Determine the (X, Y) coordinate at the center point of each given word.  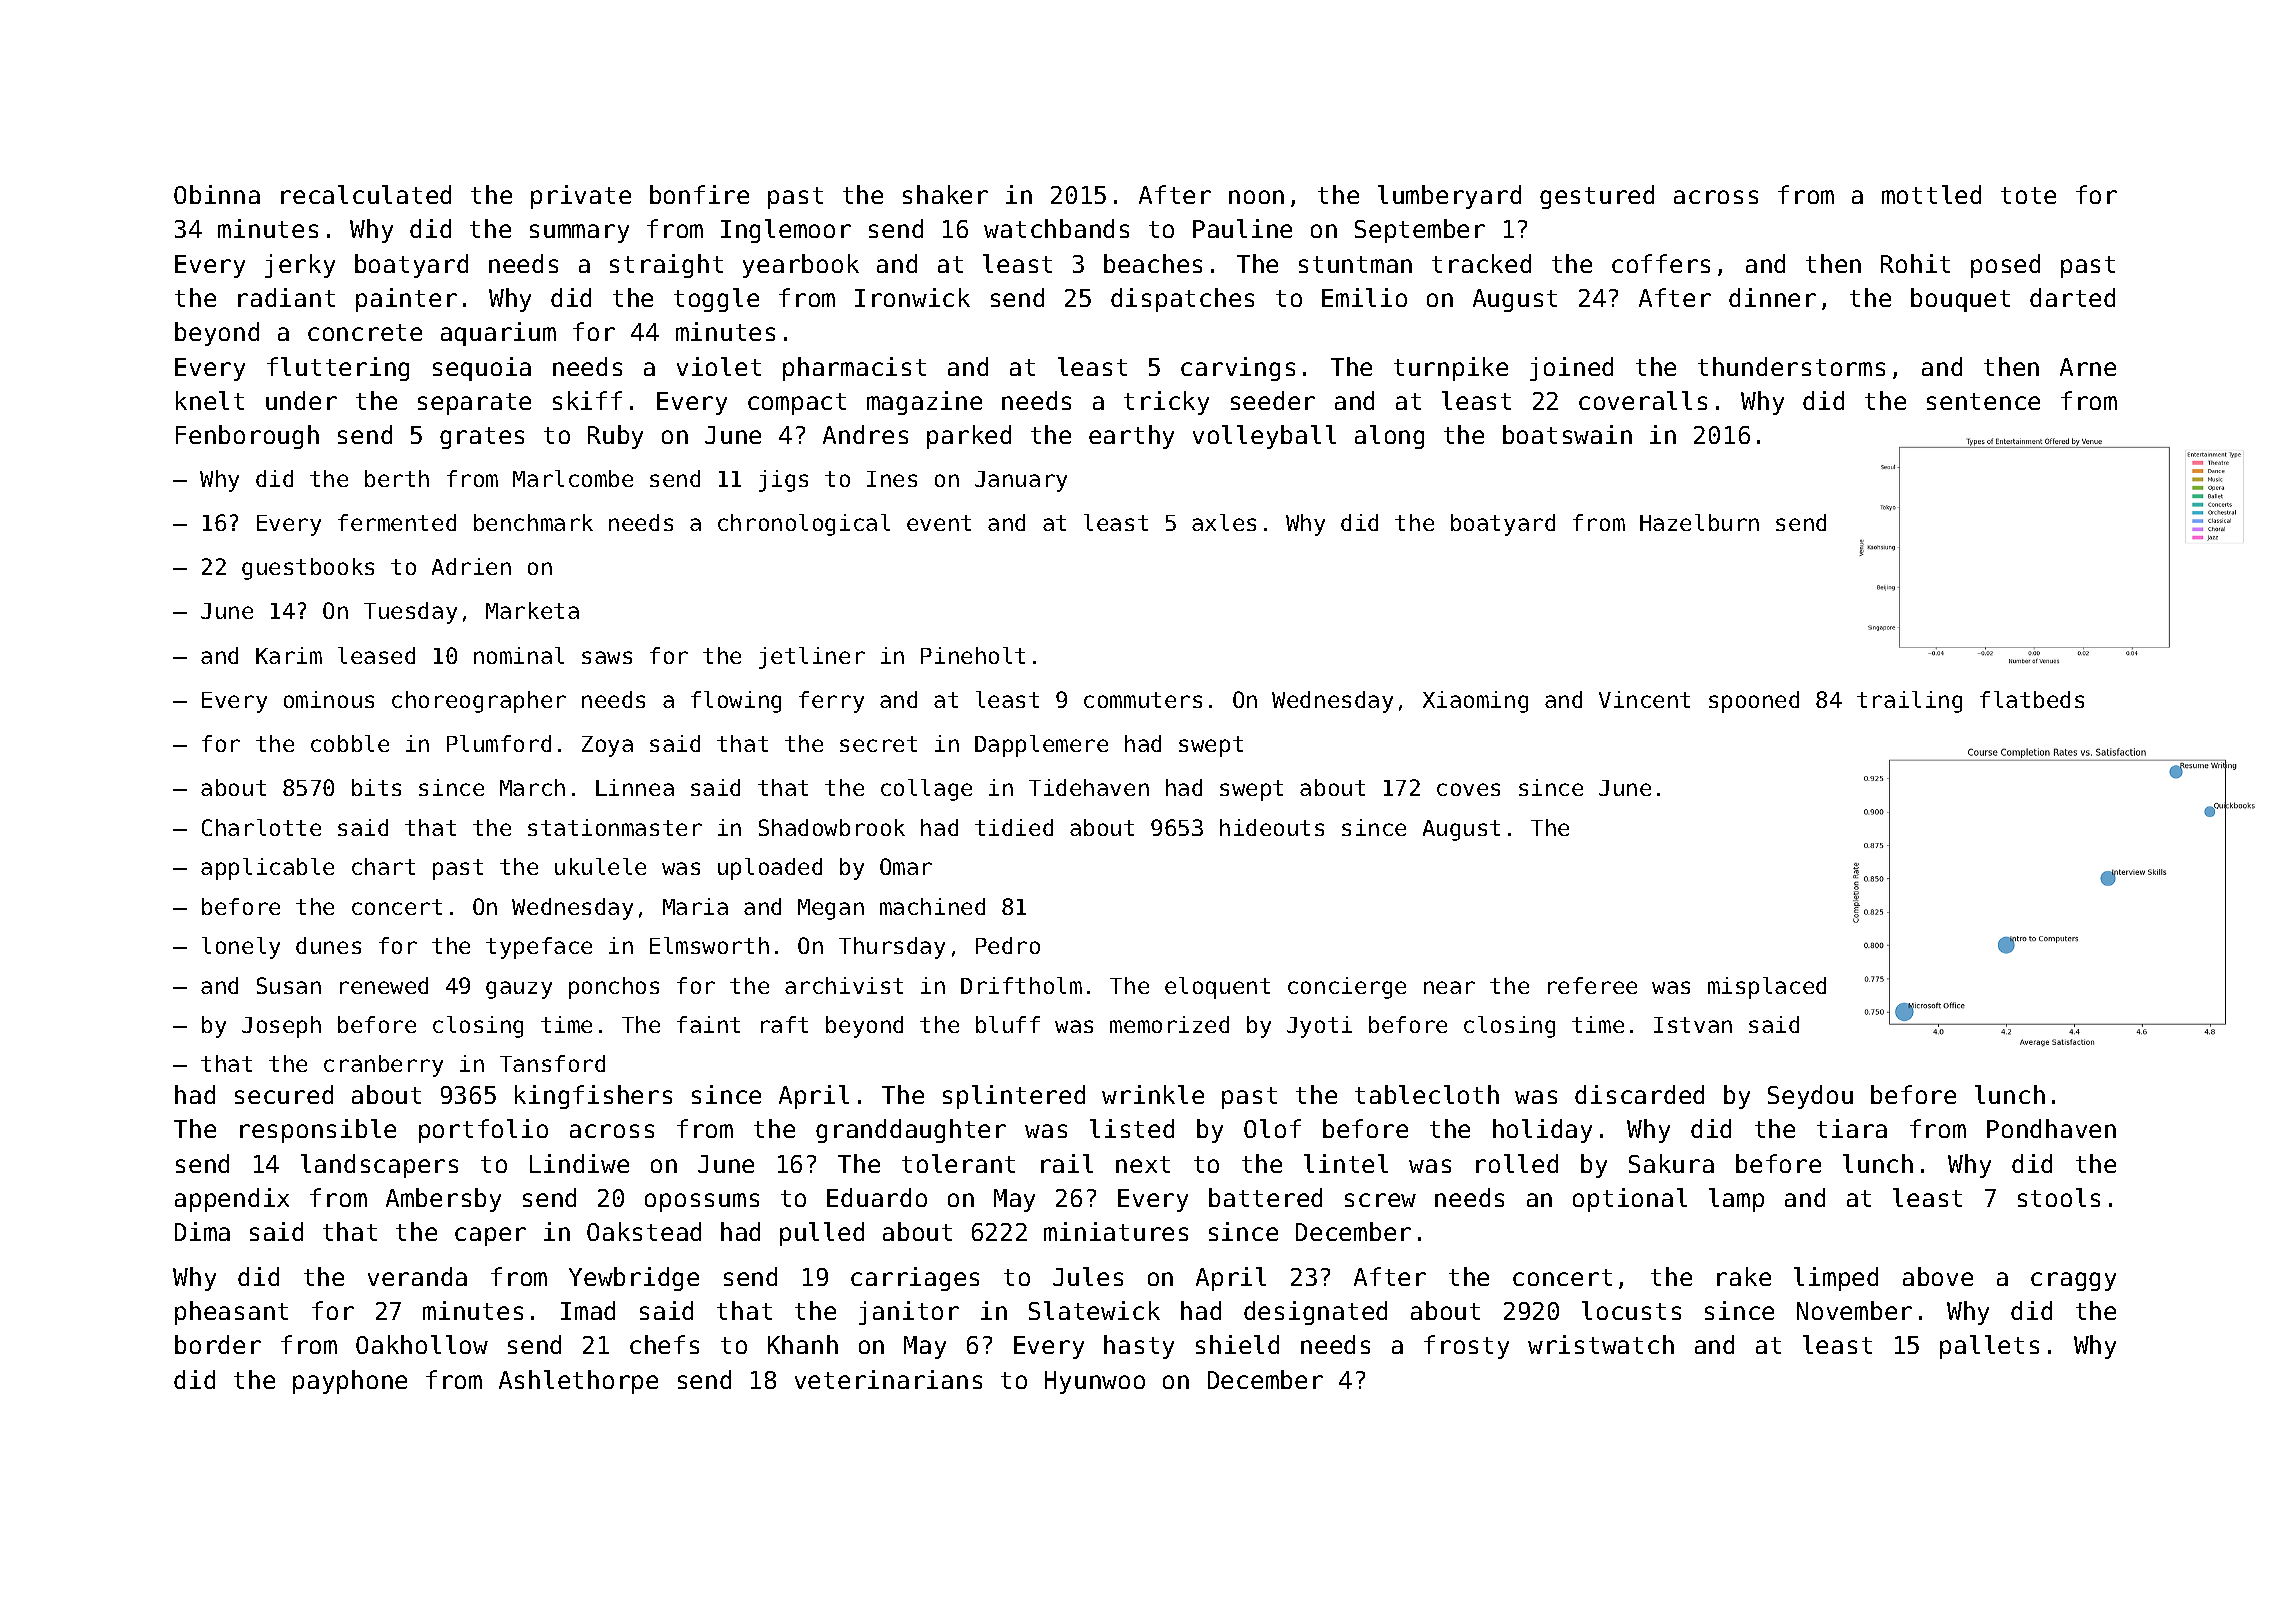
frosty (1466, 1347)
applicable (267, 869)
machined (932, 906)
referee (1592, 985)
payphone (350, 1382)
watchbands (1056, 228)
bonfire (699, 194)
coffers (1661, 263)
